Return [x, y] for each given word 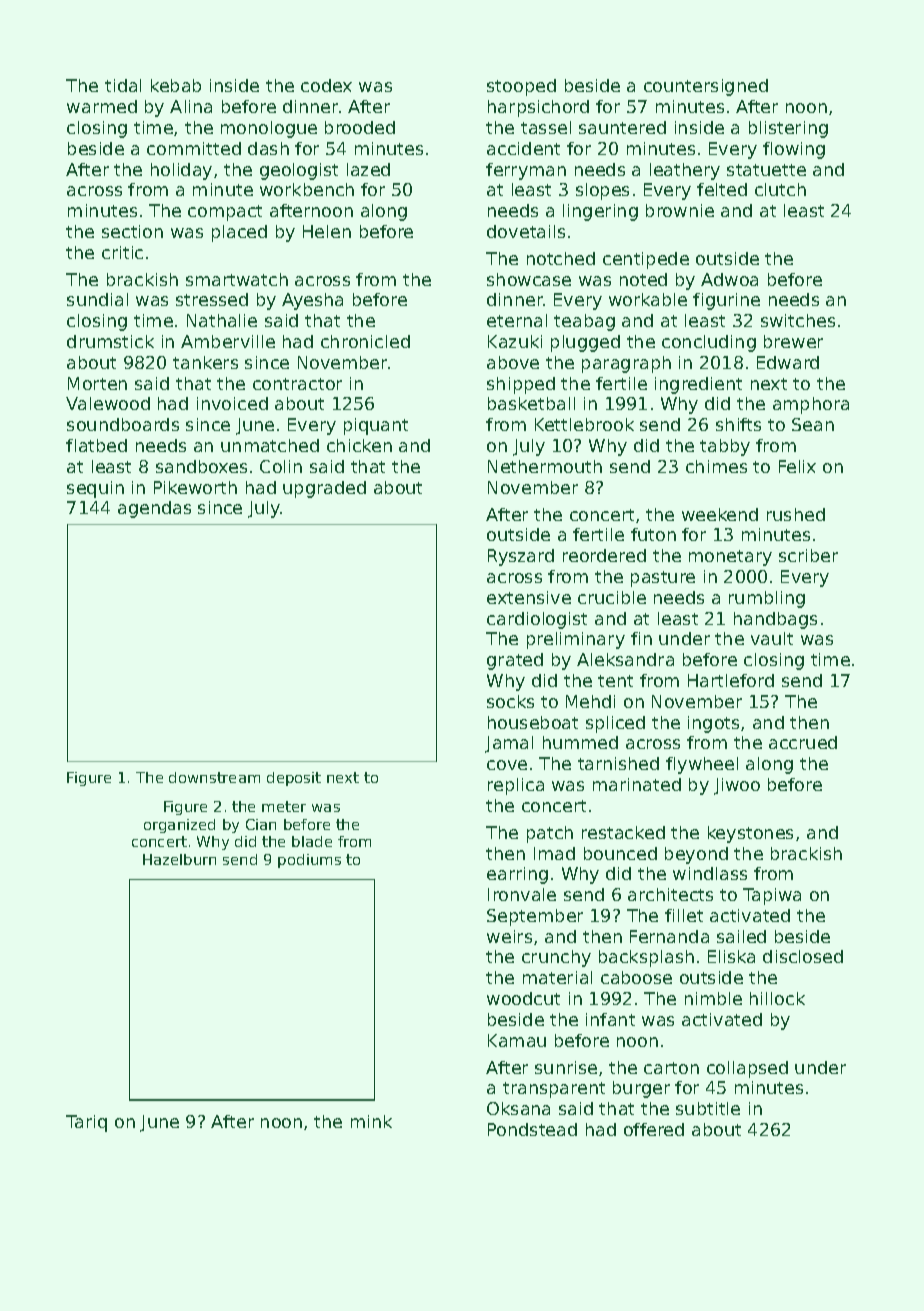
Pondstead [532, 1129]
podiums [309, 861]
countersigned [706, 87]
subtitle [708, 1108]
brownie [680, 210]
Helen [327, 231]
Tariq [86, 1123]
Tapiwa [772, 896]
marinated [637, 784]
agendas [154, 509]
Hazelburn [179, 859]
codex [326, 85]
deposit [294, 779]
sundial [97, 299]
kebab [176, 85]
